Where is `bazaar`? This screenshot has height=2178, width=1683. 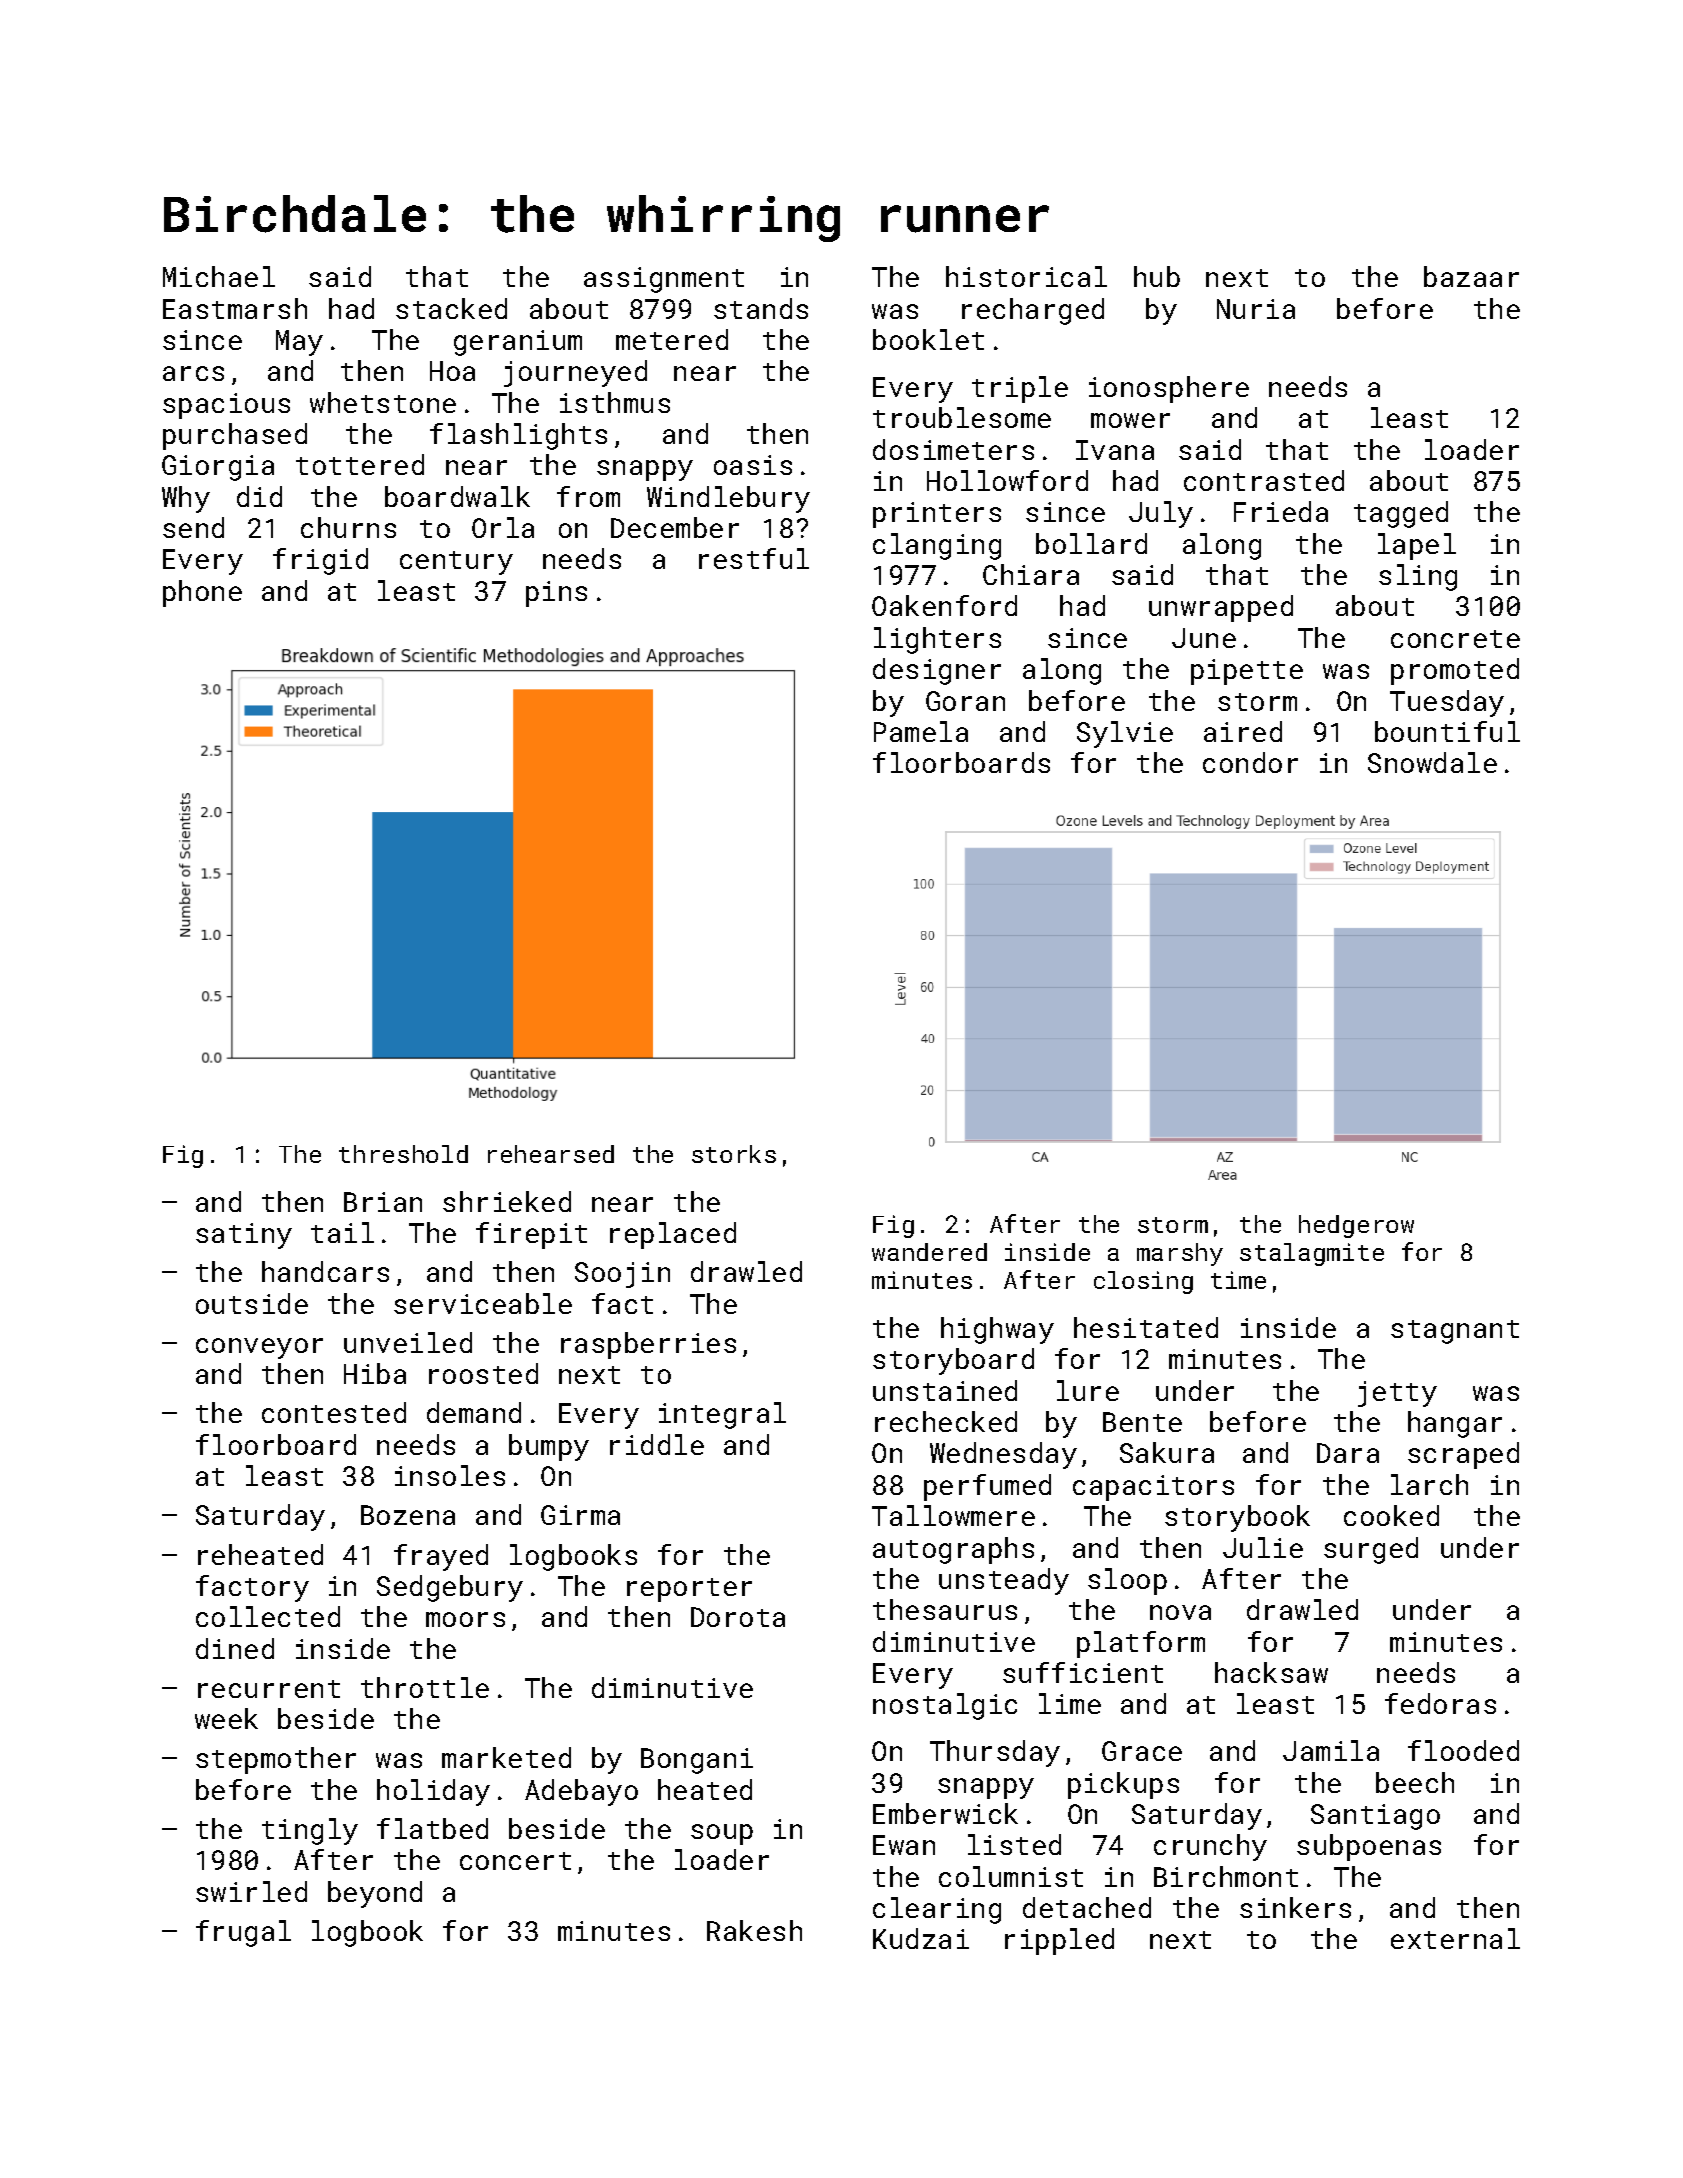
bazaar is located at coordinates (1471, 276).
